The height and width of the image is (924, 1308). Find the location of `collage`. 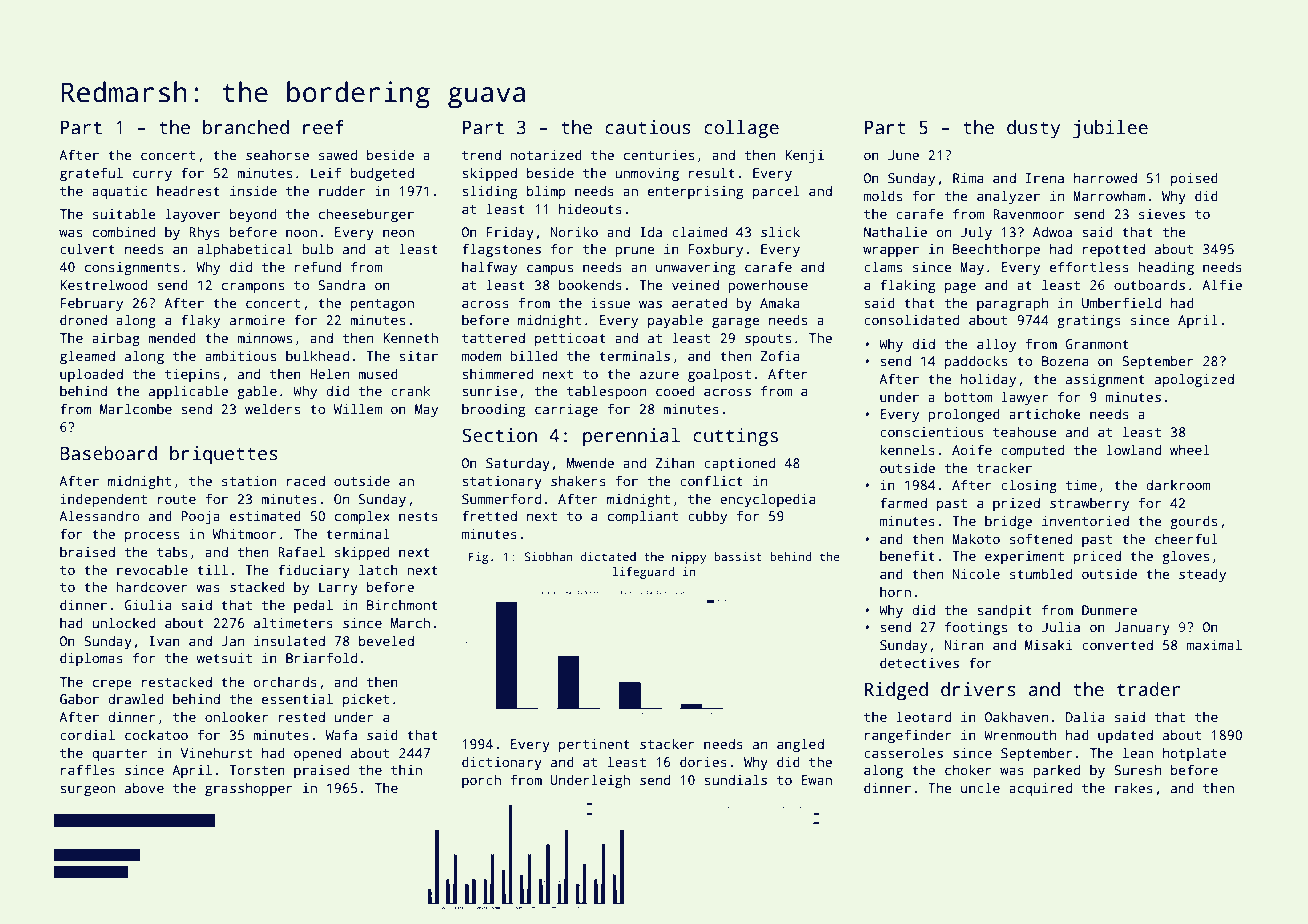

collage is located at coordinates (741, 129).
